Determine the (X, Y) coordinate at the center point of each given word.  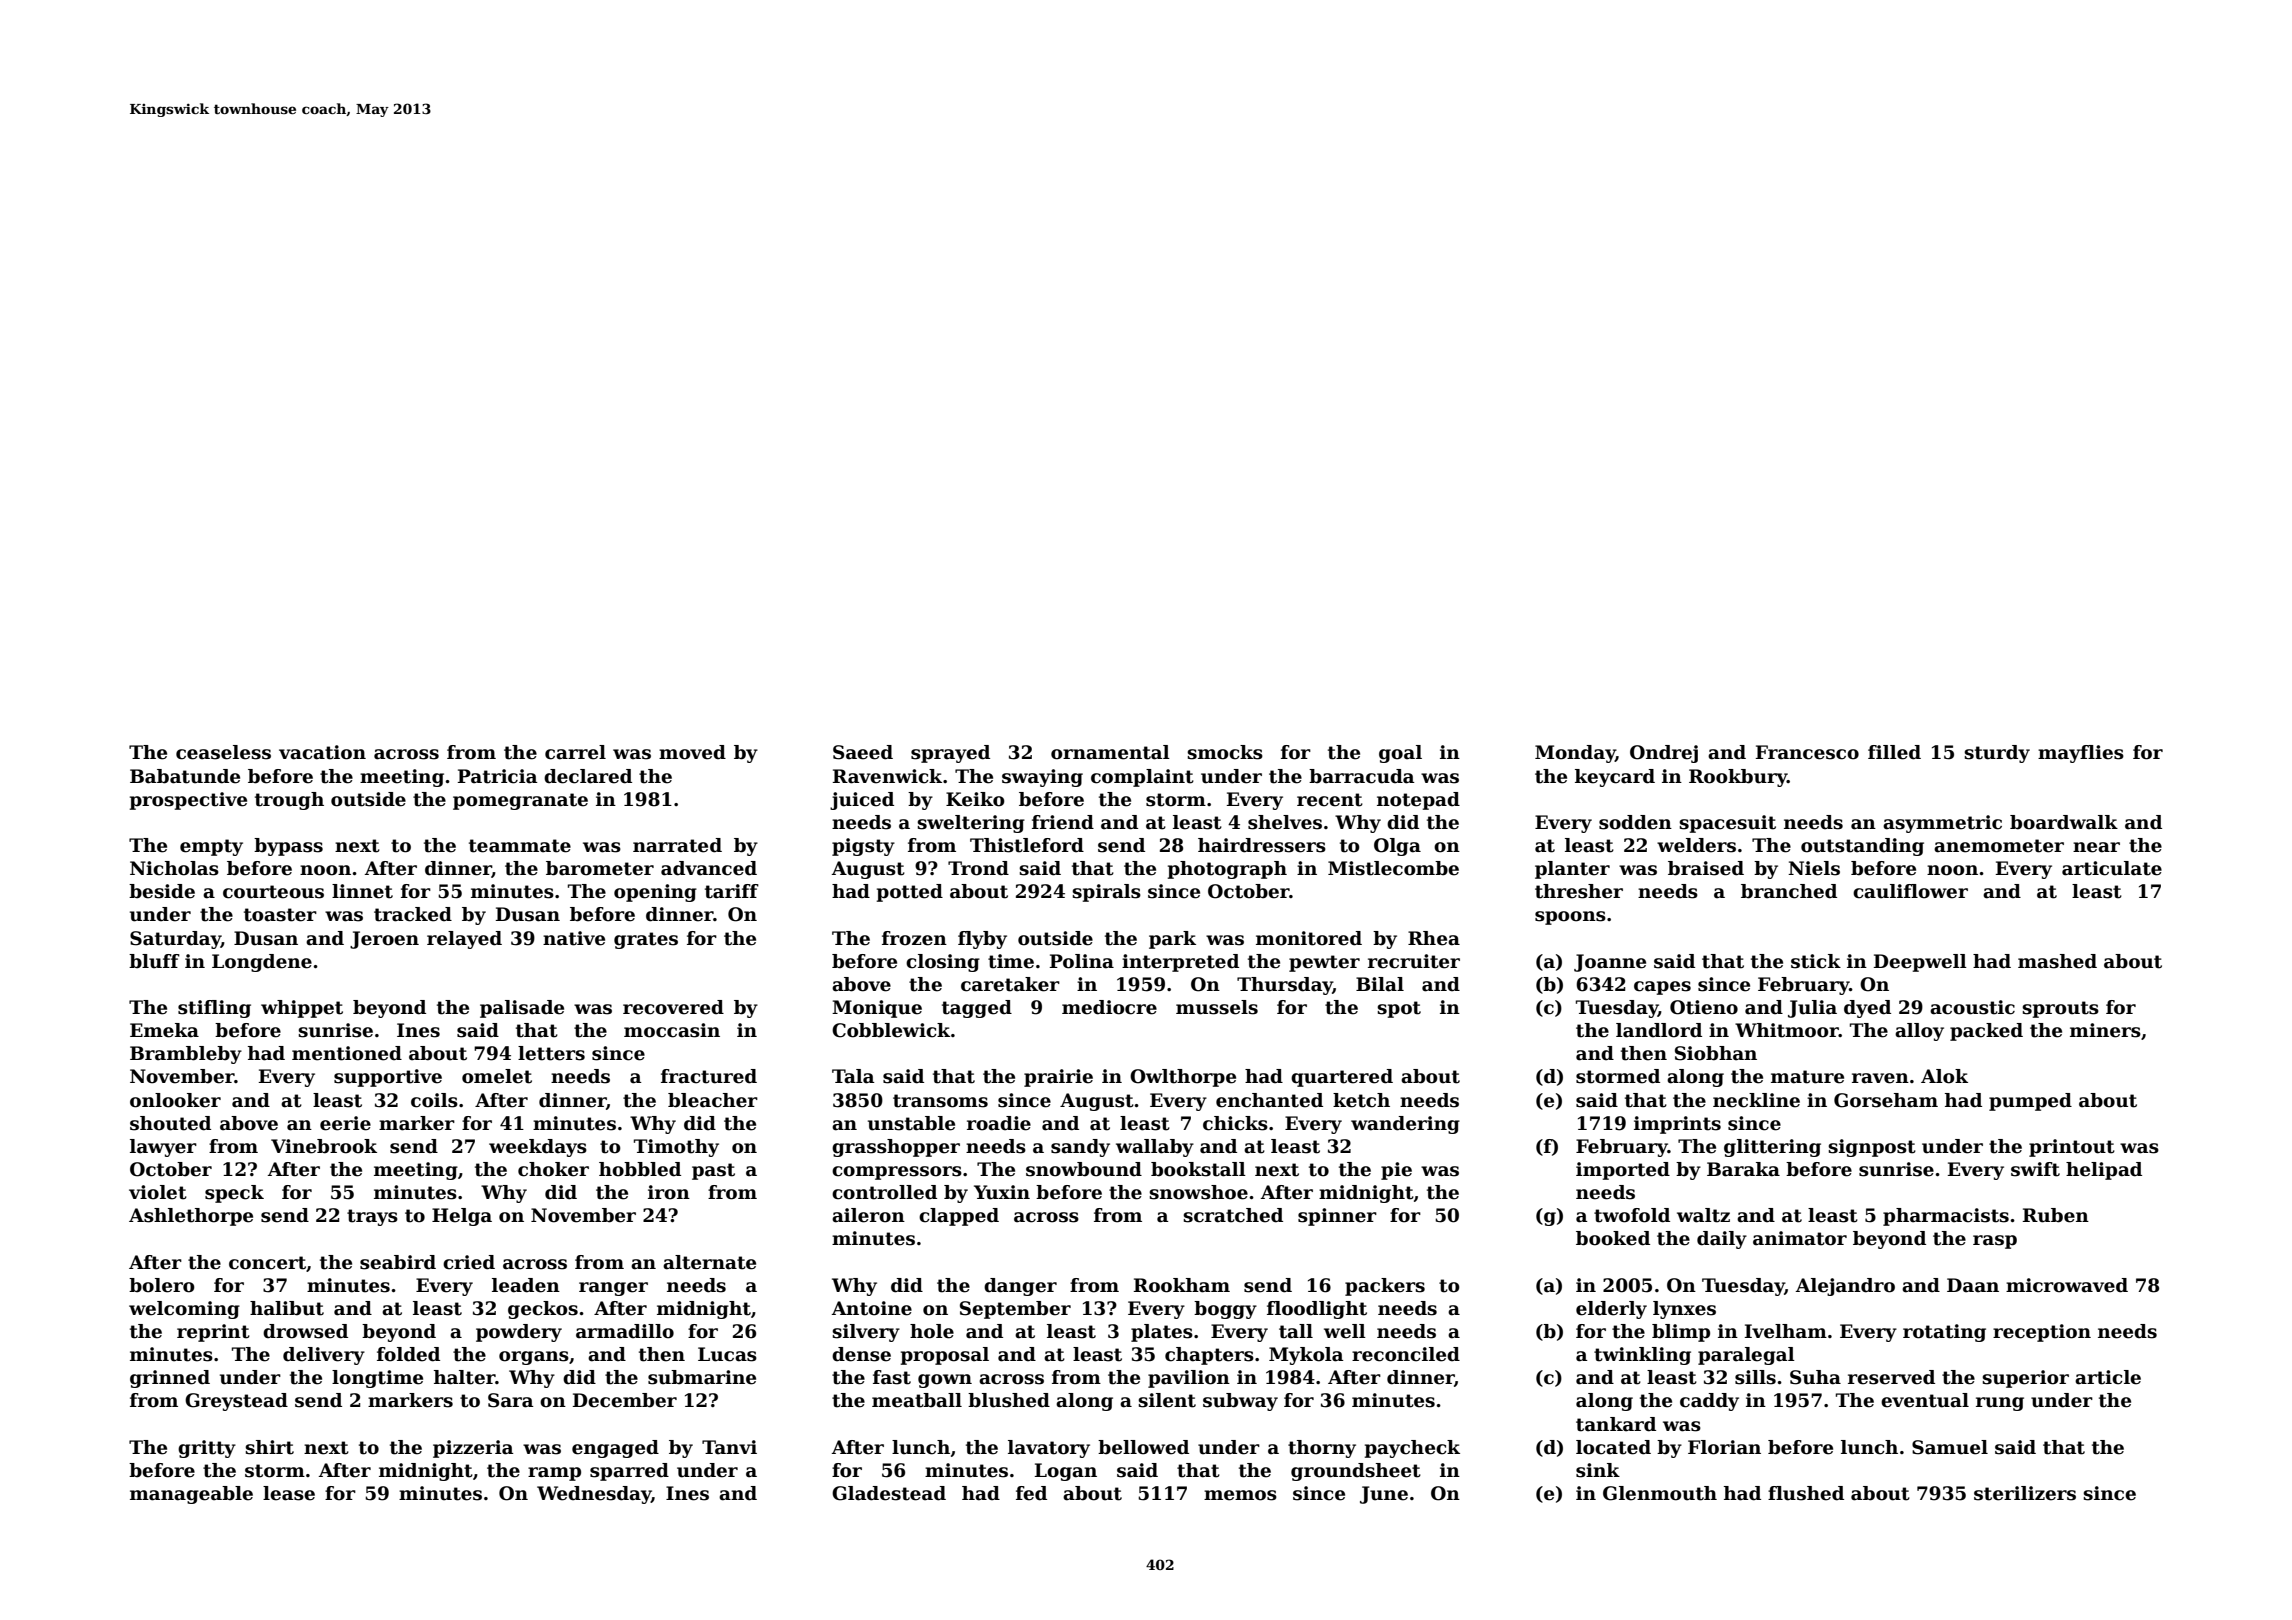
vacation (322, 752)
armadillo (625, 1331)
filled (1894, 752)
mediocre (1109, 1007)
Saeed (863, 752)
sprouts (2060, 1009)
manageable (191, 1495)
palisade (522, 1009)
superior (2025, 1379)
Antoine (872, 1308)
